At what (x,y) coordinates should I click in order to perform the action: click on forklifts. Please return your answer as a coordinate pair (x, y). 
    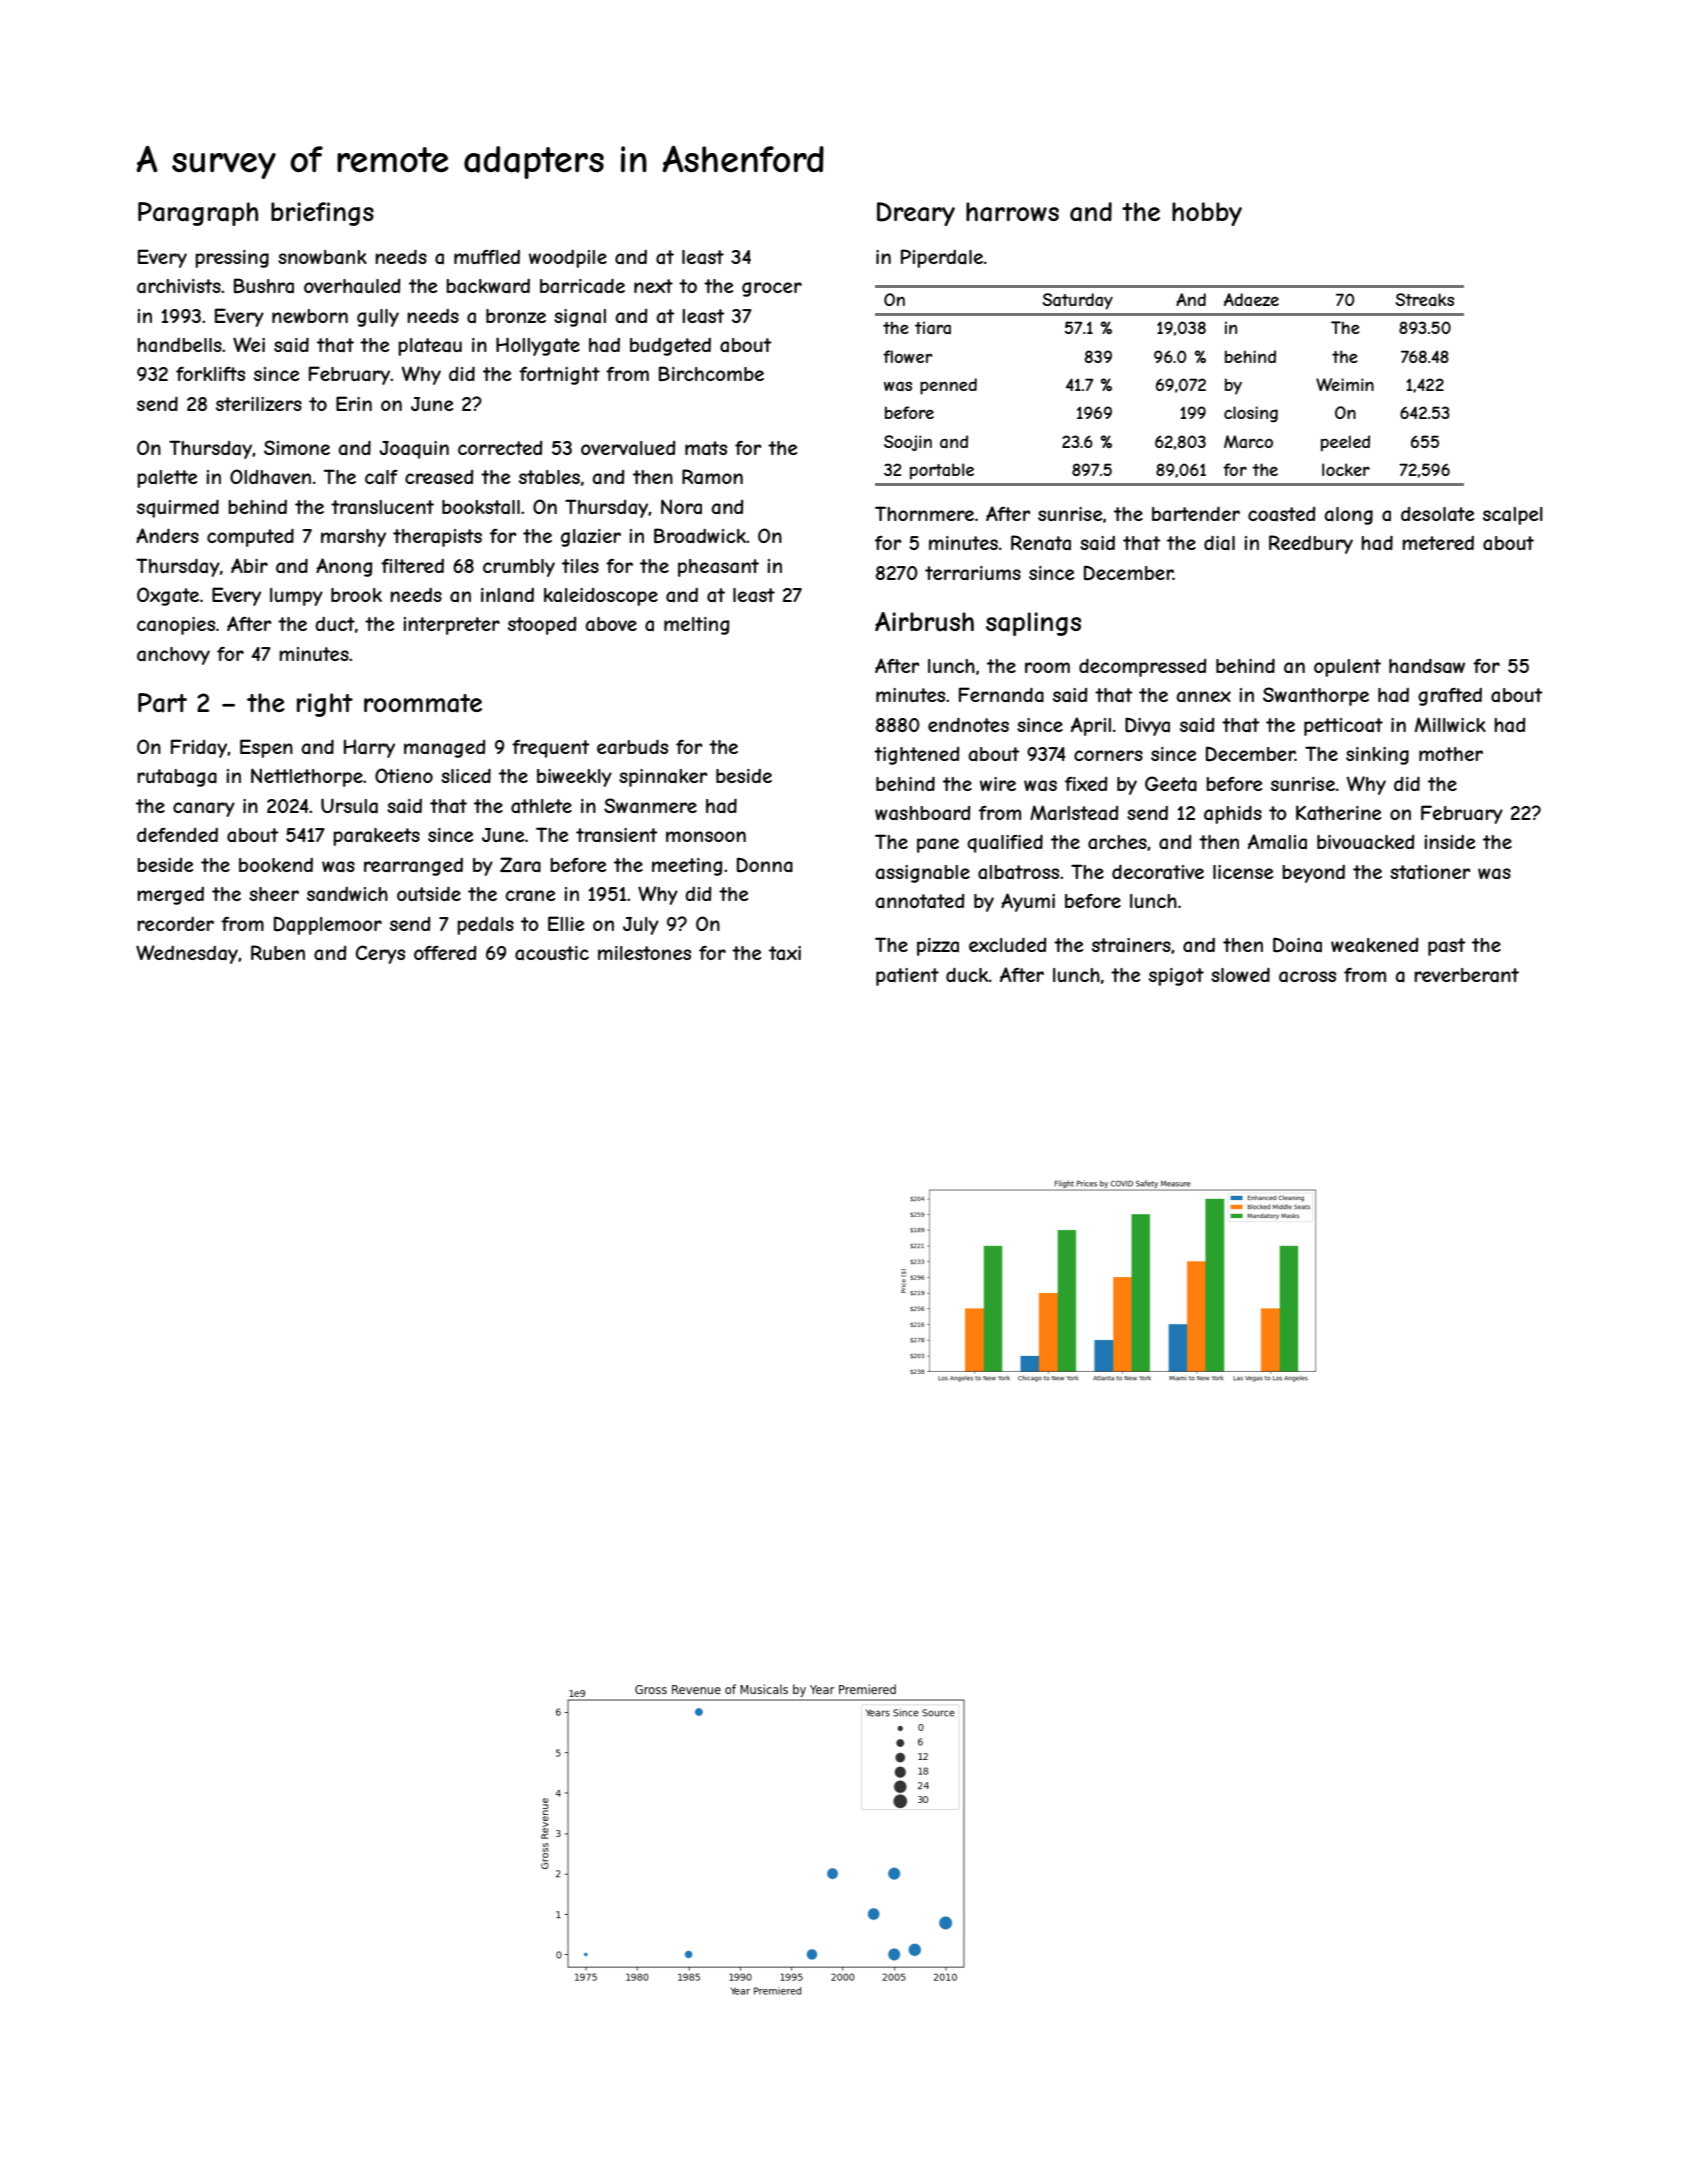
    Looking at the image, I should click on (210, 374).
